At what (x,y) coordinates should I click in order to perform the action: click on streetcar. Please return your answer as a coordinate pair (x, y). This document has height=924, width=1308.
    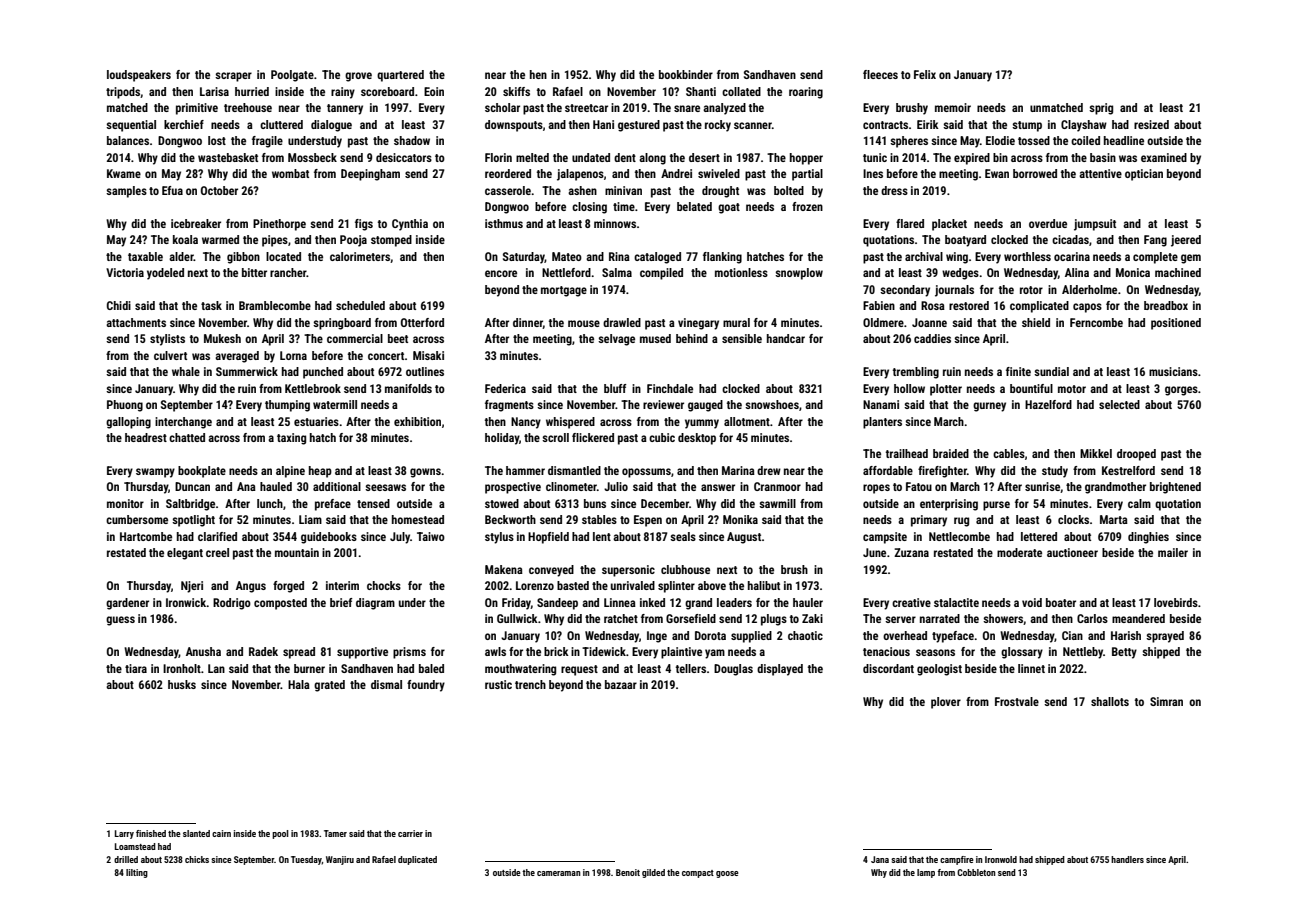
    Looking at the image, I should click on (586, 108).
